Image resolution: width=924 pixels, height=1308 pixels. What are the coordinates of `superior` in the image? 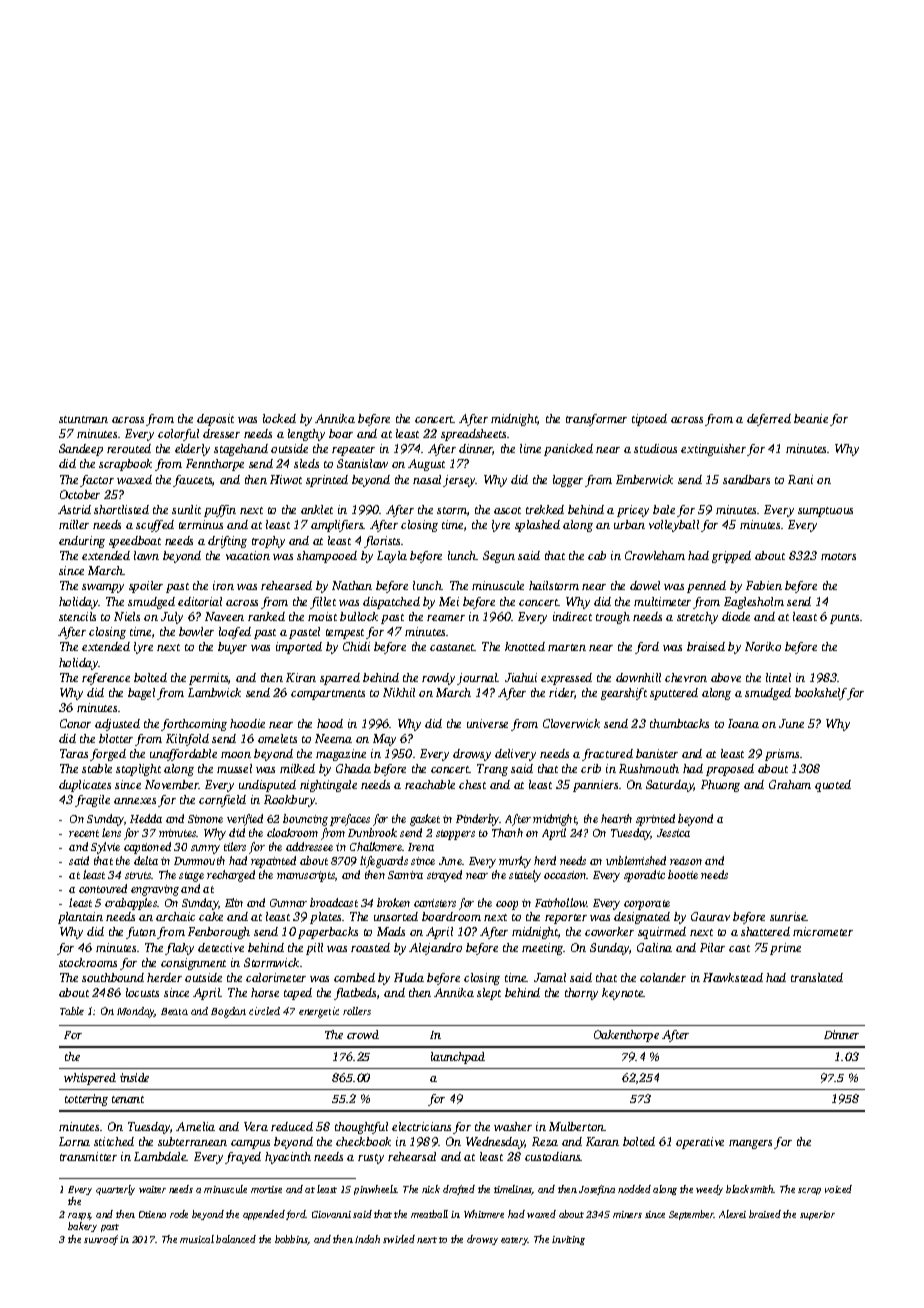 It's located at (817, 1215).
